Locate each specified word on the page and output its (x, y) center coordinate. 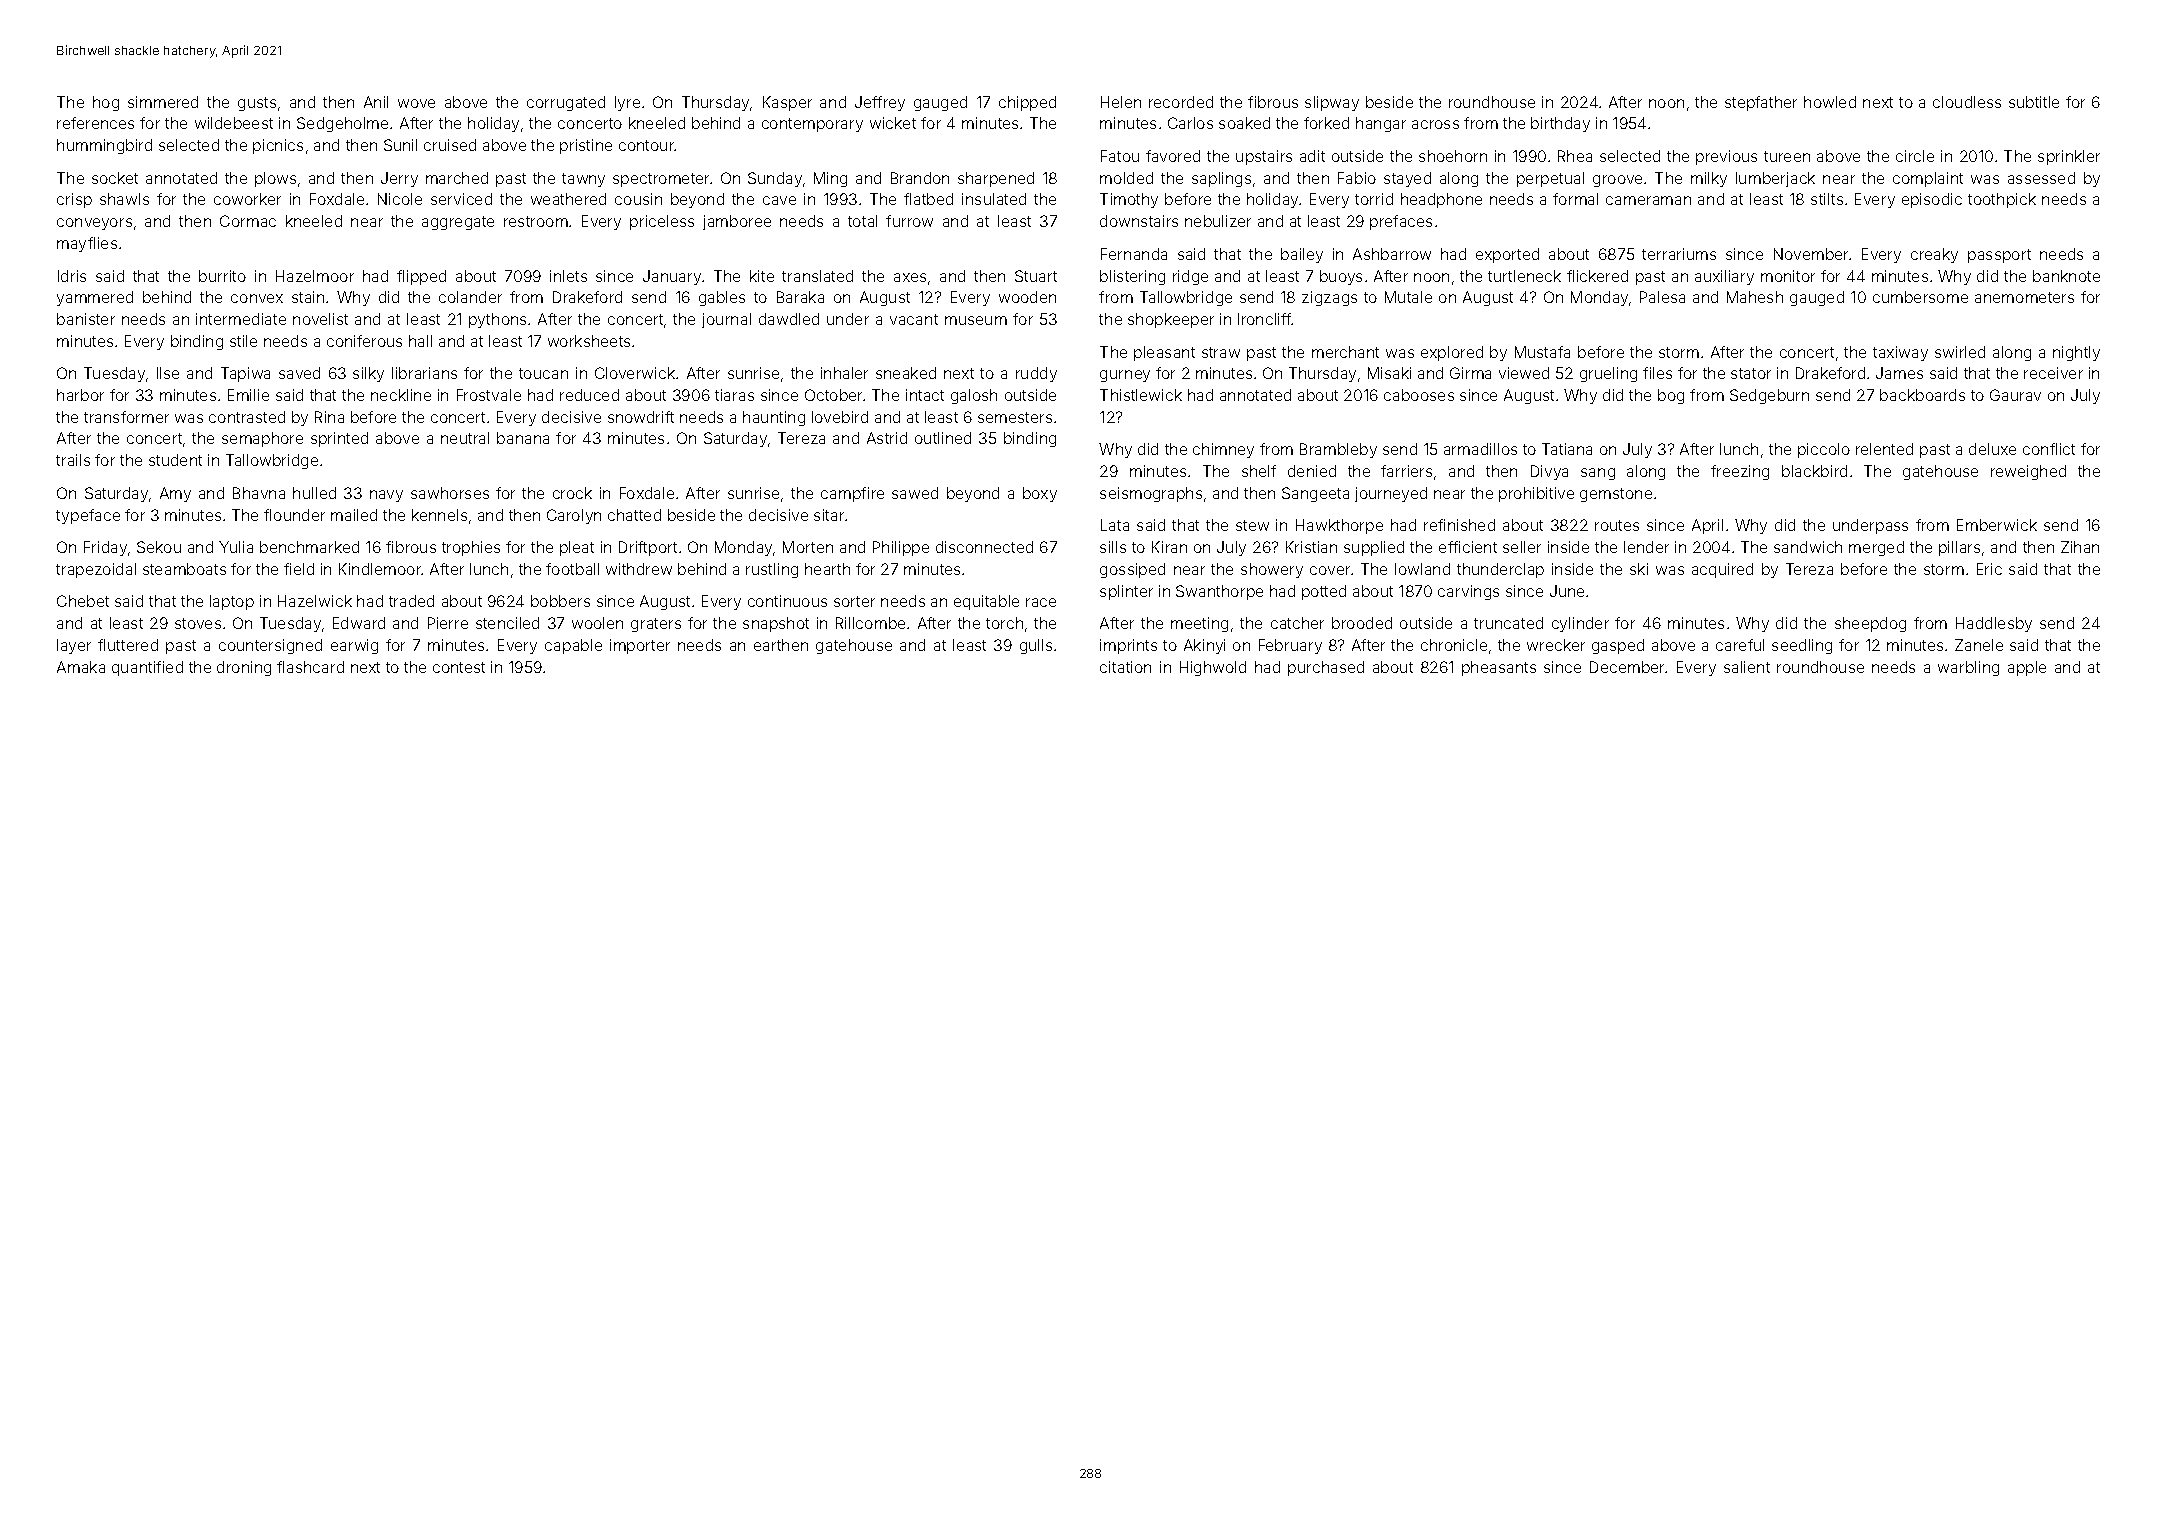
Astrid (887, 438)
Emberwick (1997, 525)
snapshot (776, 624)
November (1812, 254)
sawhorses (450, 493)
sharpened (996, 179)
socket (115, 178)
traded (411, 601)
